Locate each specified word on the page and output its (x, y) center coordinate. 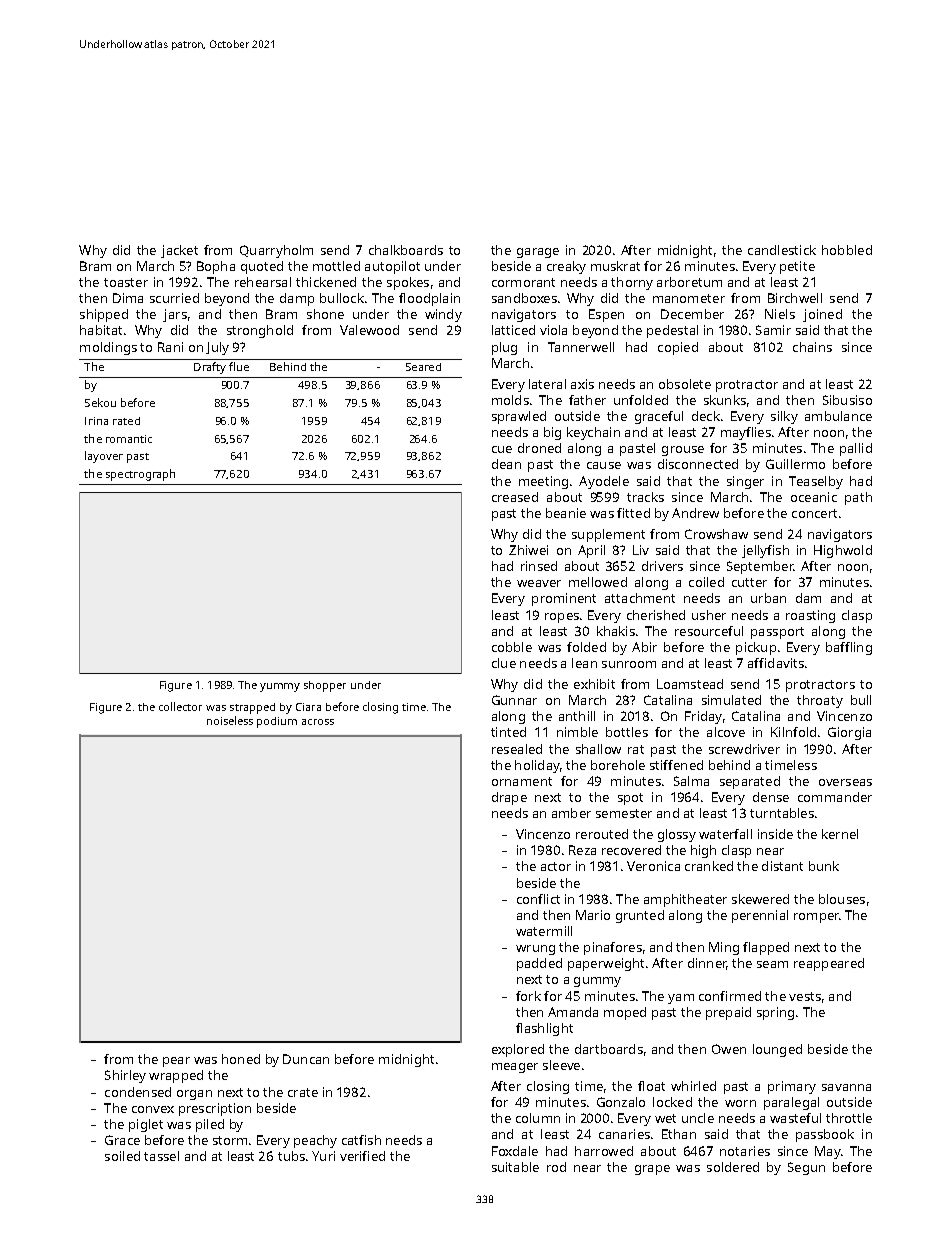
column (538, 1118)
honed (241, 1059)
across (318, 722)
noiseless (230, 720)
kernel (840, 834)
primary (792, 1087)
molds (510, 400)
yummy (280, 687)
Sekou (100, 402)
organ (194, 1095)
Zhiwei (528, 550)
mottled (336, 266)
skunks (725, 400)
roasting (810, 616)
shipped (104, 315)
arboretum (689, 282)
